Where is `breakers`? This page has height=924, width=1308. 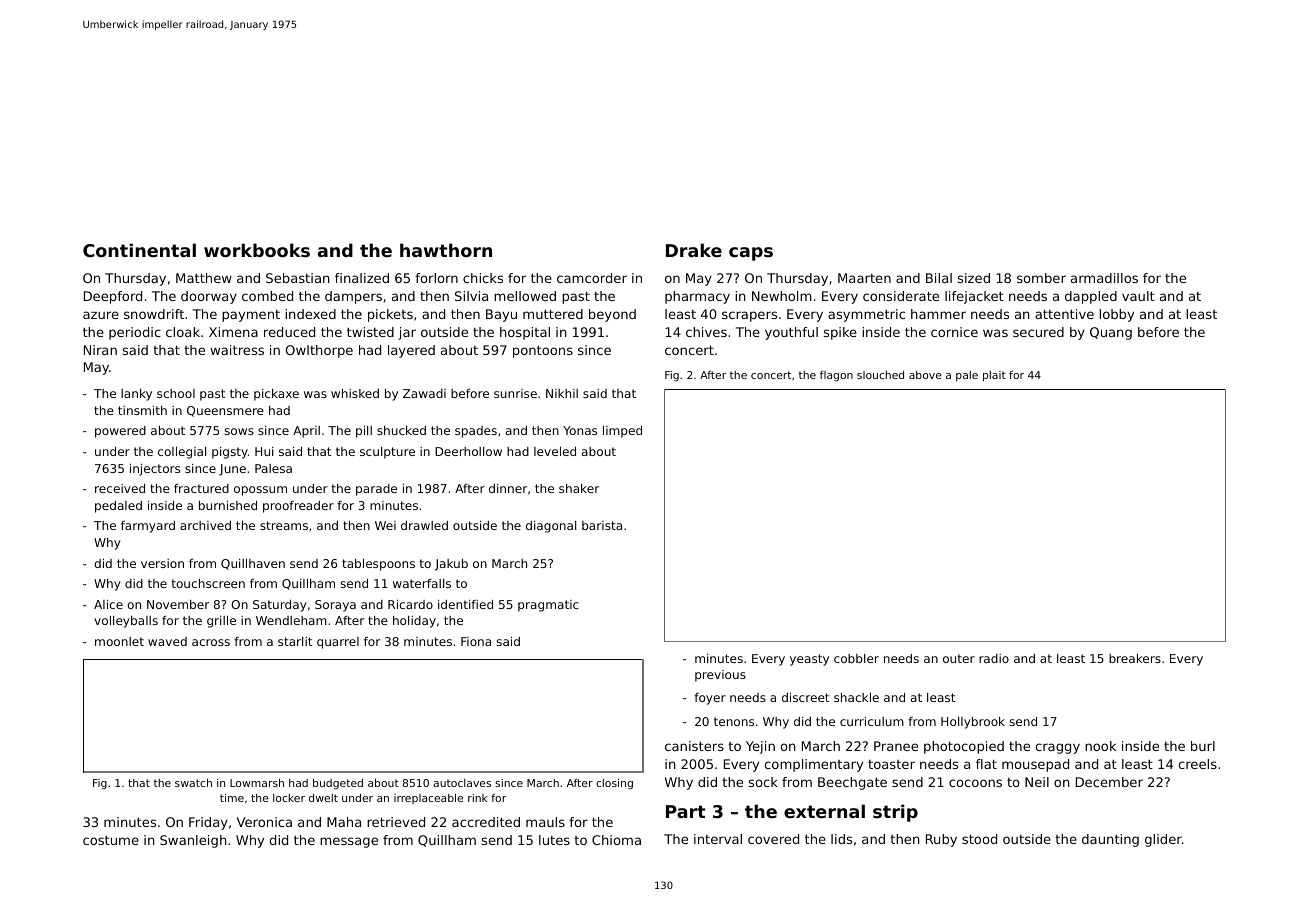
breakers is located at coordinates (1135, 658).
